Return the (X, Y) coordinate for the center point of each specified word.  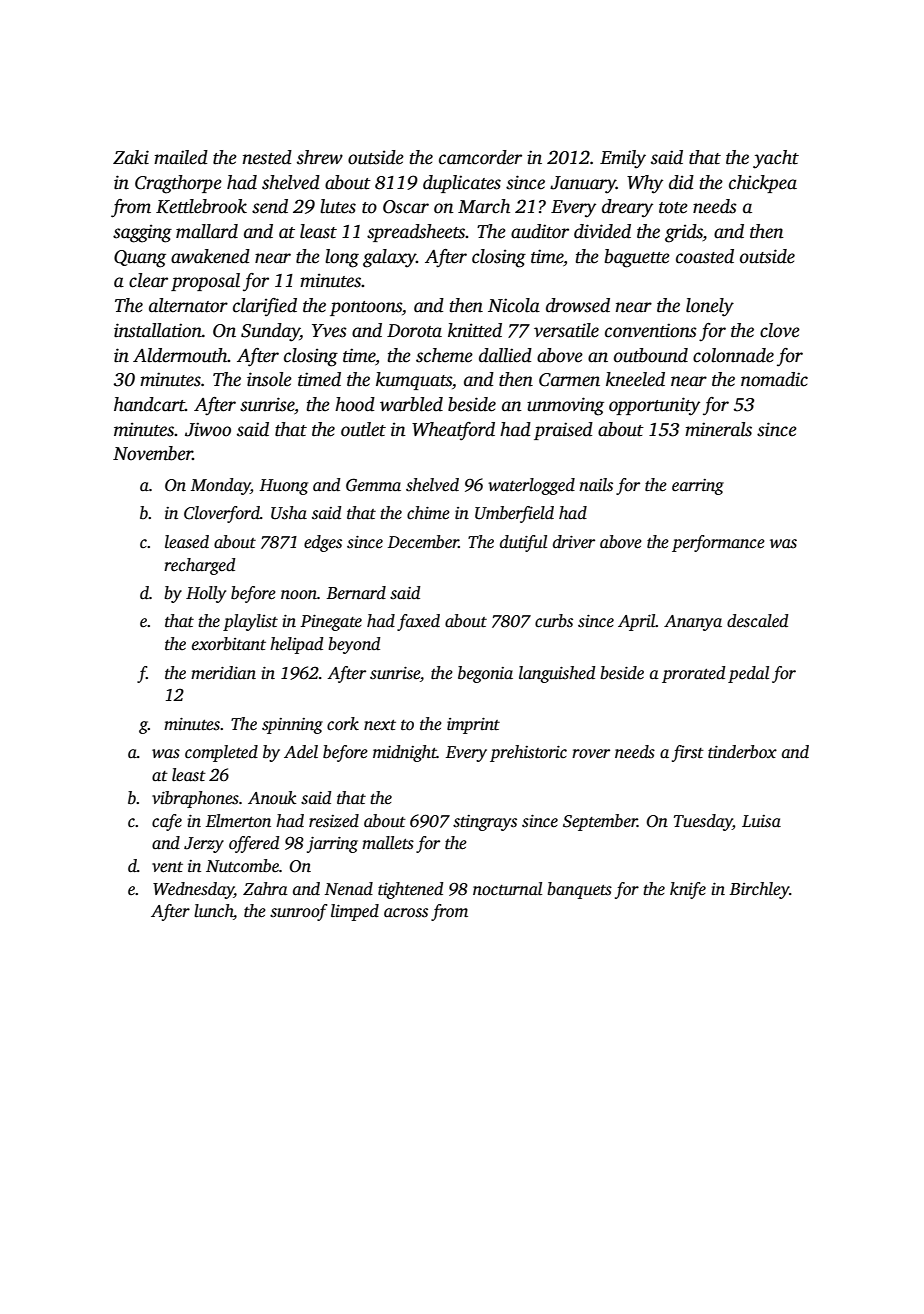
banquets (579, 890)
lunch (213, 911)
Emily (623, 159)
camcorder (480, 157)
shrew (320, 157)
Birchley (759, 890)
